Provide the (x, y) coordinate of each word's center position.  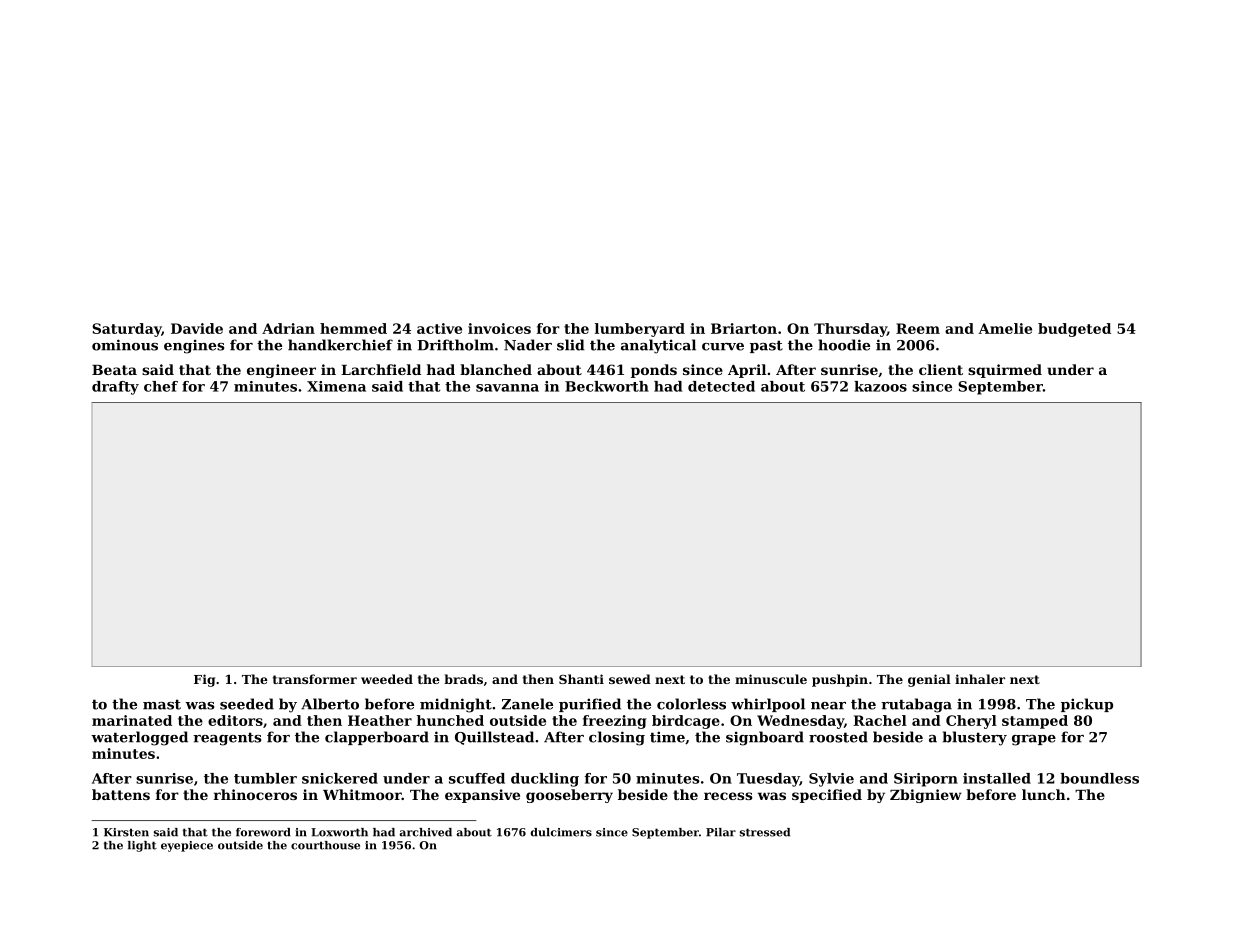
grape (1034, 740)
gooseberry (569, 796)
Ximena (336, 386)
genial (929, 680)
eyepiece (187, 846)
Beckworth (607, 386)
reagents (227, 739)
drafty (115, 388)
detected (721, 386)
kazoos (880, 386)
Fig (204, 680)
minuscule (771, 679)
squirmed (1005, 371)
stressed (765, 832)
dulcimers (561, 832)
